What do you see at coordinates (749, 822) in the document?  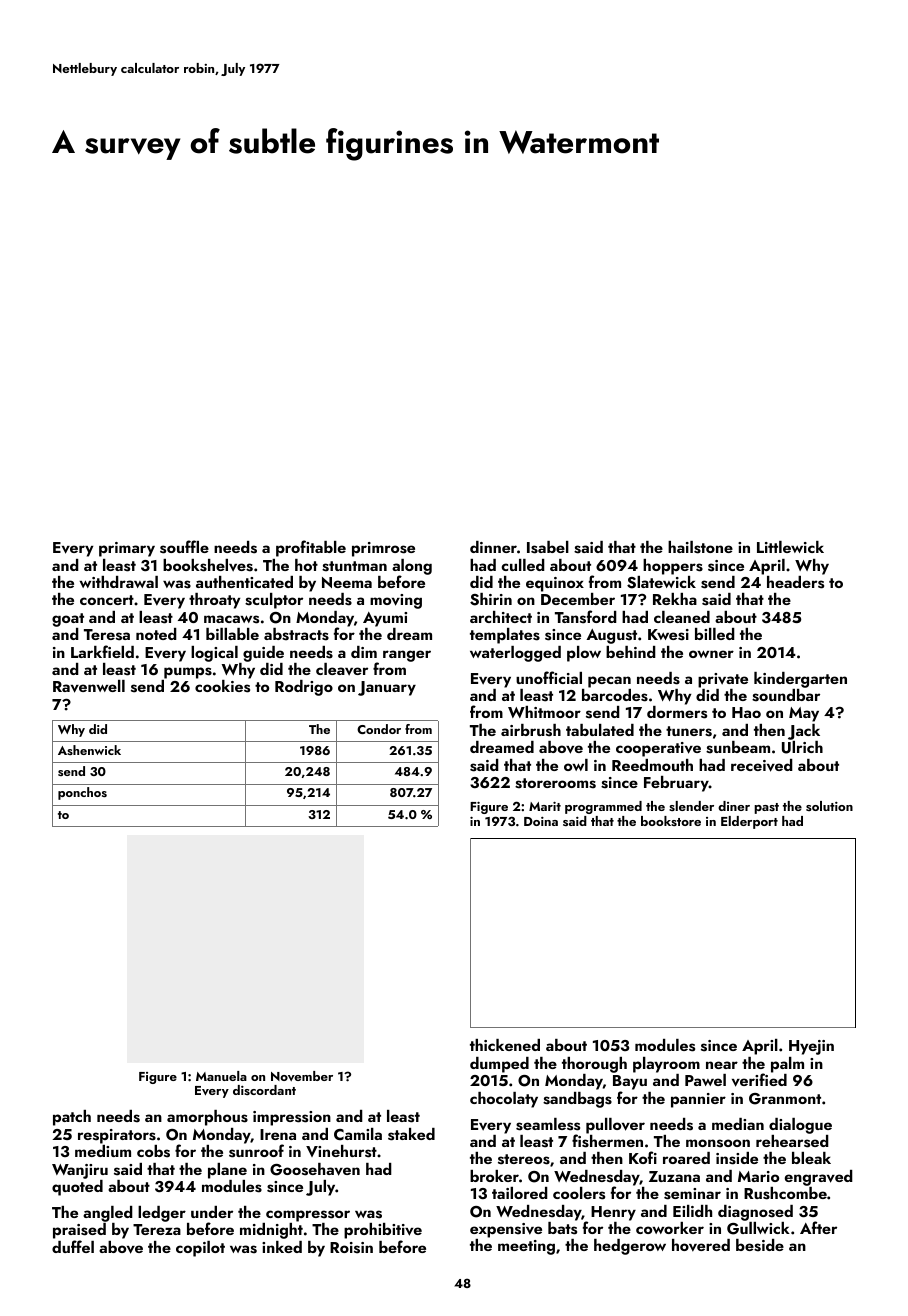 I see `Elderport` at bounding box center [749, 822].
